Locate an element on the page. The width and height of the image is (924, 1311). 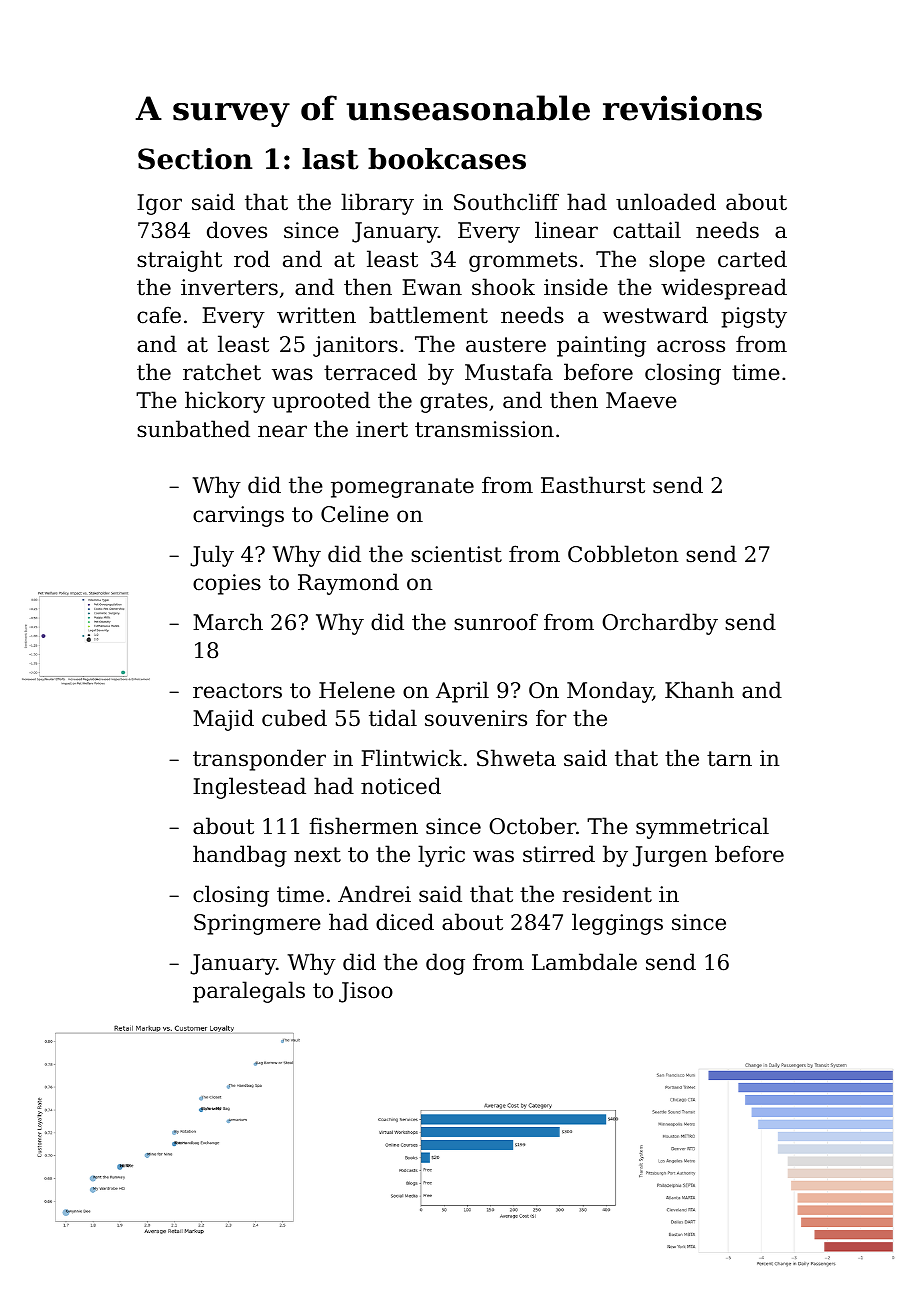
Jisoo is located at coordinates (366, 992).
